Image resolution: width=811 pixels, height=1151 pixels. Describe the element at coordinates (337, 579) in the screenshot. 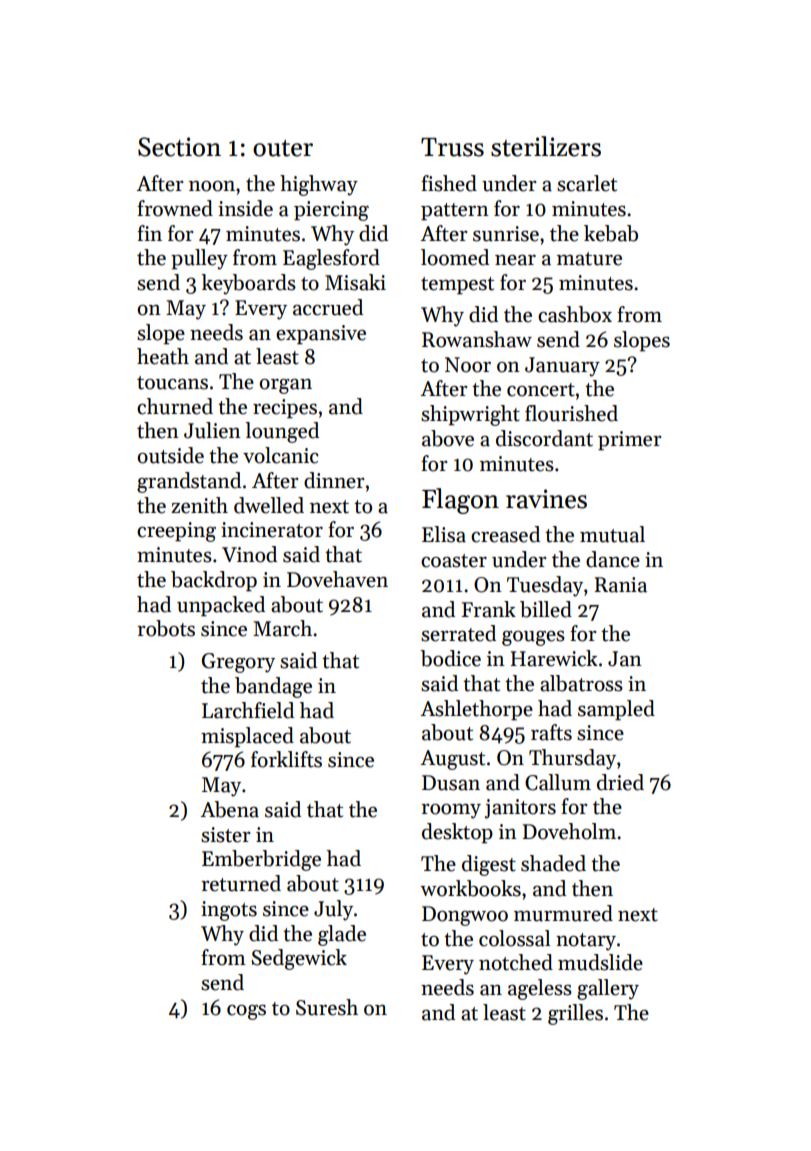

I see `Dovehaven` at that location.
